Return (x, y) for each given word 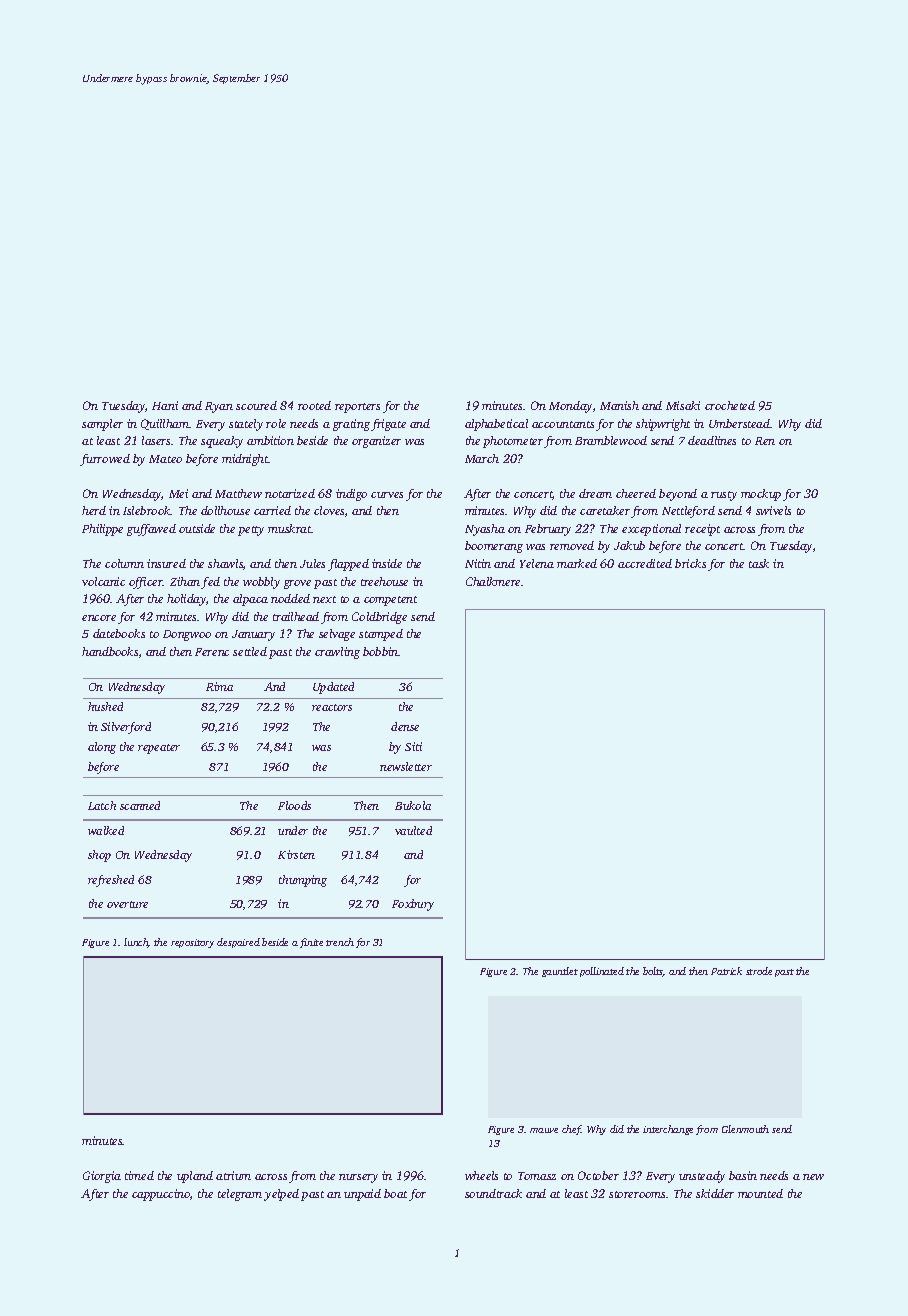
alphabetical (496, 425)
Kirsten (296, 854)
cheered (636, 493)
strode (759, 971)
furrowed (105, 460)
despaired (238, 943)
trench (340, 942)
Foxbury (413, 905)
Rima (219, 686)
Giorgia (102, 1177)
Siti (413, 746)
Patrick (726, 971)
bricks (690, 563)
